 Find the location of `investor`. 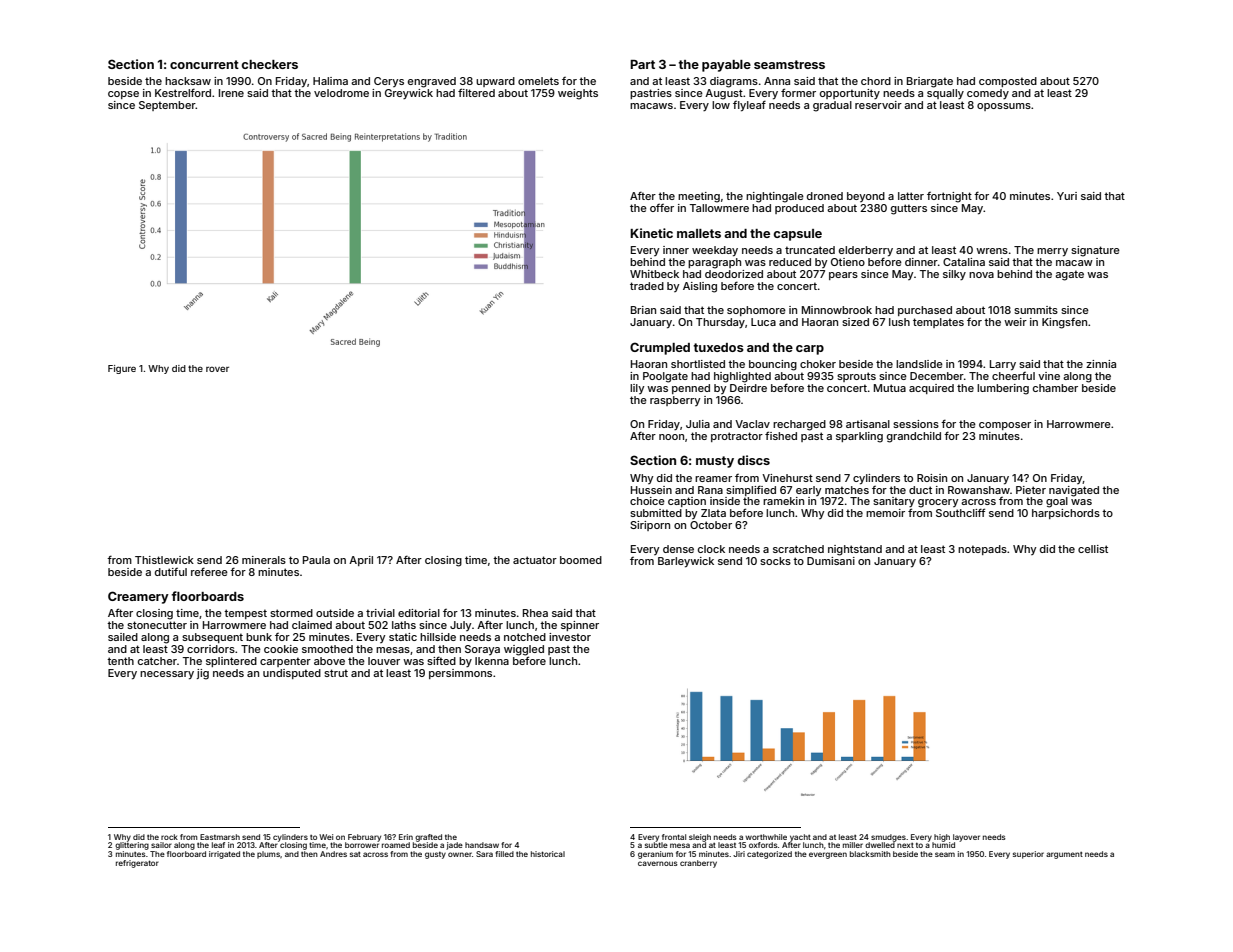

investor is located at coordinates (570, 637).
